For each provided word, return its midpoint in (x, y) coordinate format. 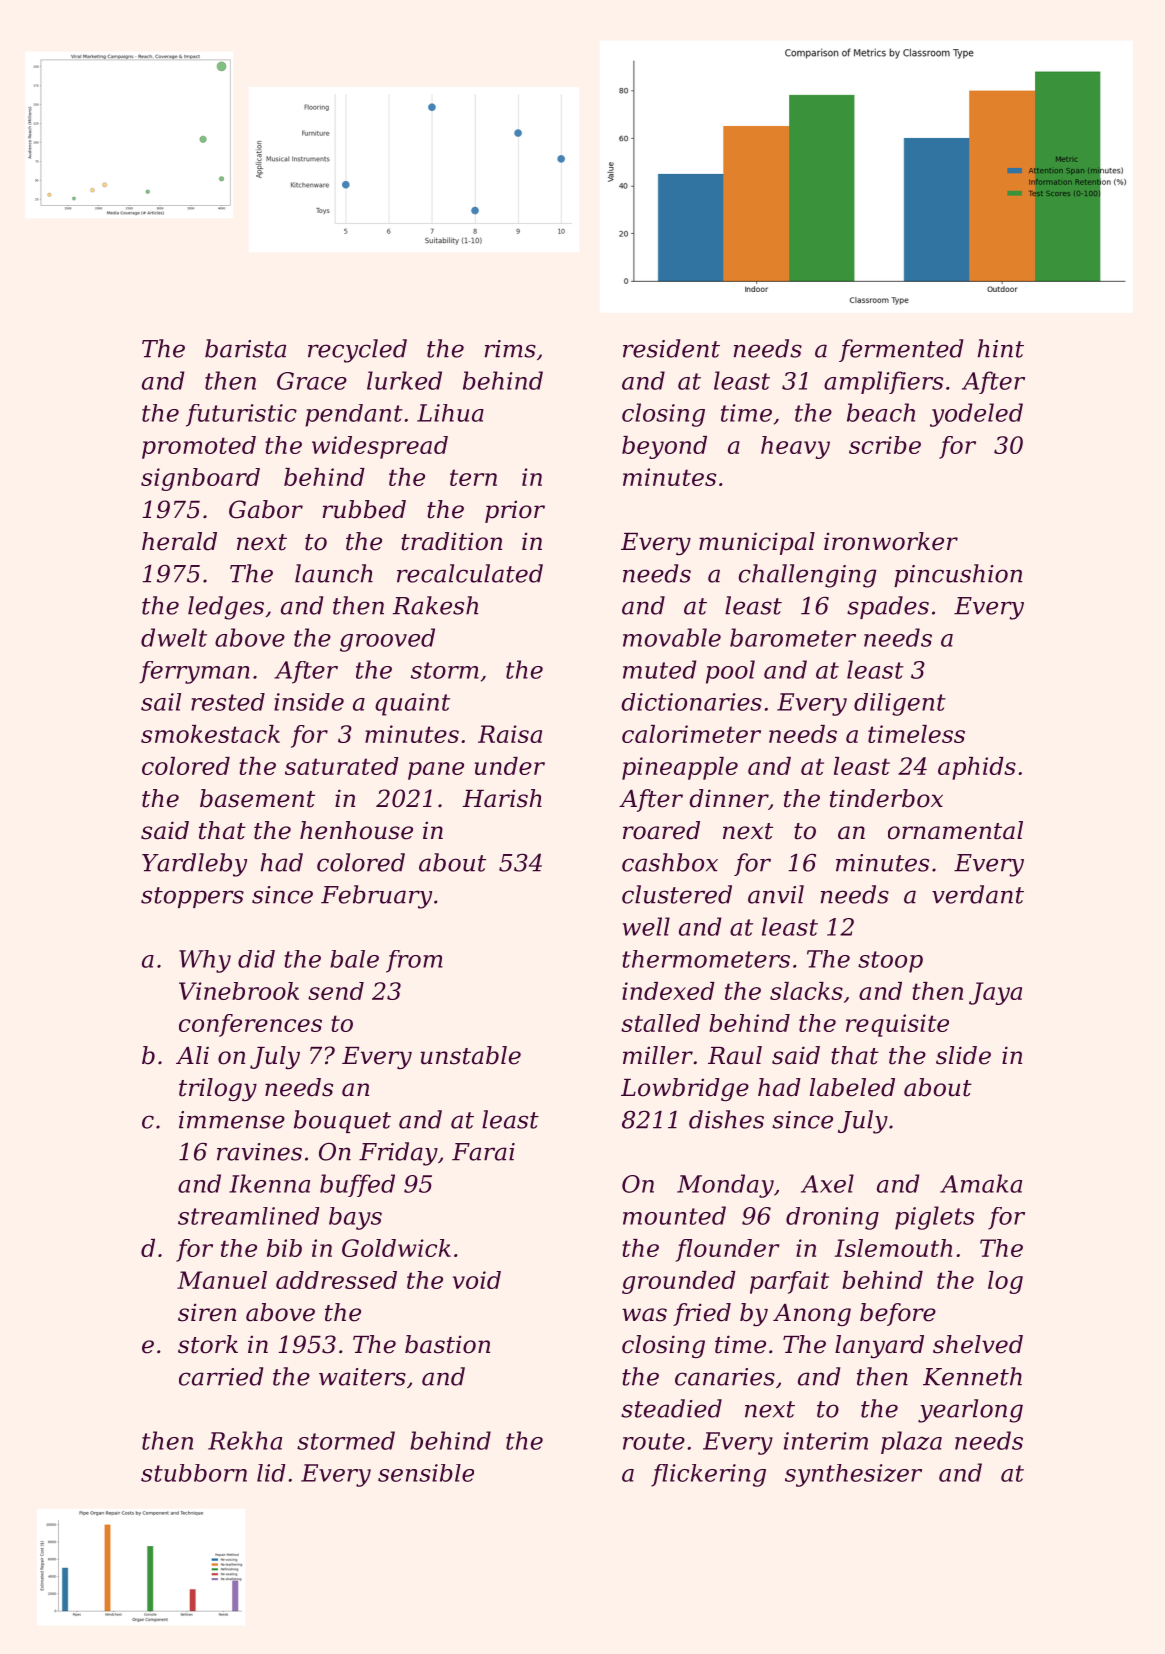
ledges (226, 608)
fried (702, 1314)
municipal (757, 543)
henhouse (356, 830)
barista (245, 348)
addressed (336, 1280)
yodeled (976, 415)
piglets (934, 1218)
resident (671, 348)
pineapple (680, 768)
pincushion (958, 575)
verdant (978, 894)
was (644, 1315)
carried (221, 1376)
